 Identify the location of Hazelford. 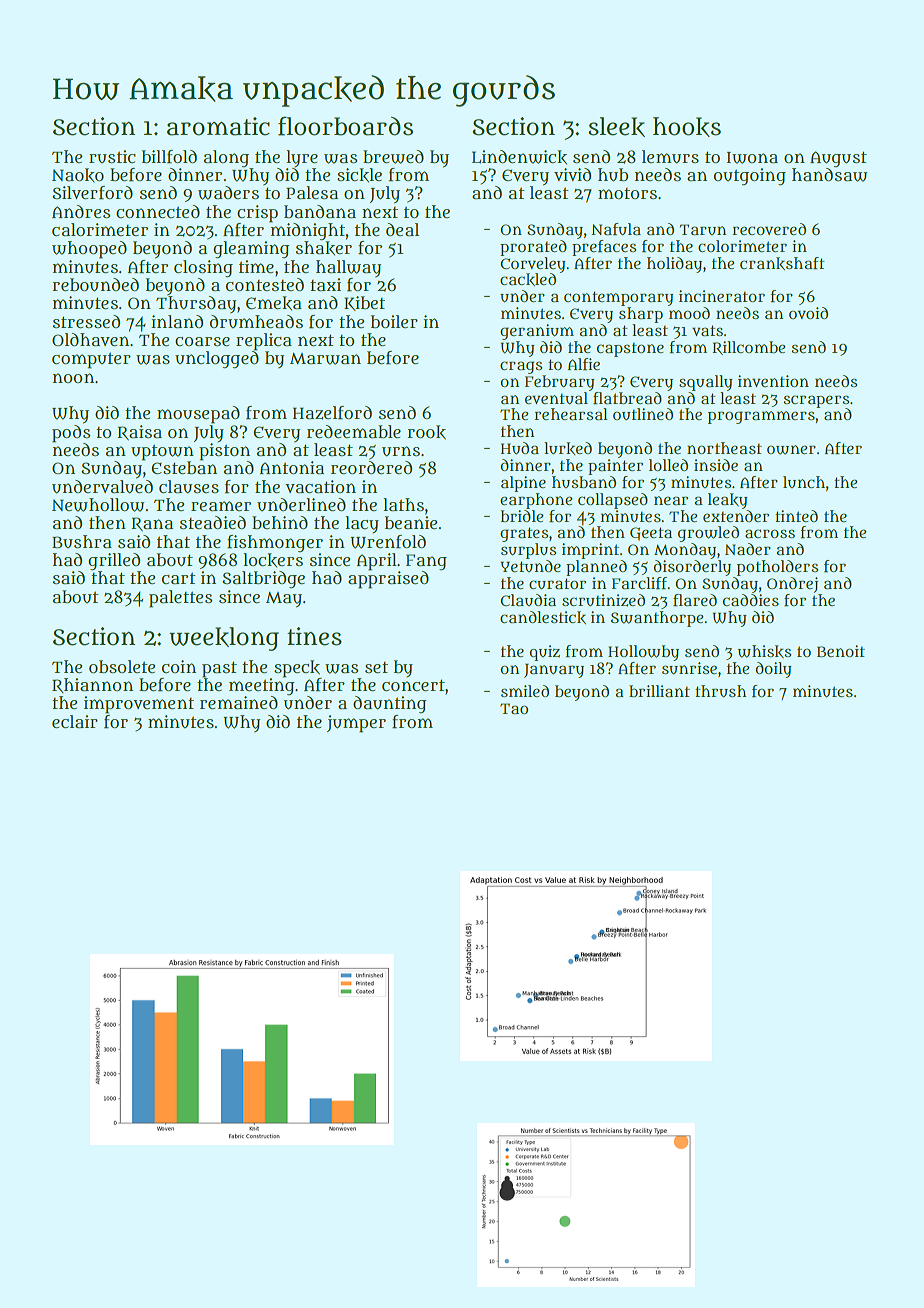
(332, 413).
